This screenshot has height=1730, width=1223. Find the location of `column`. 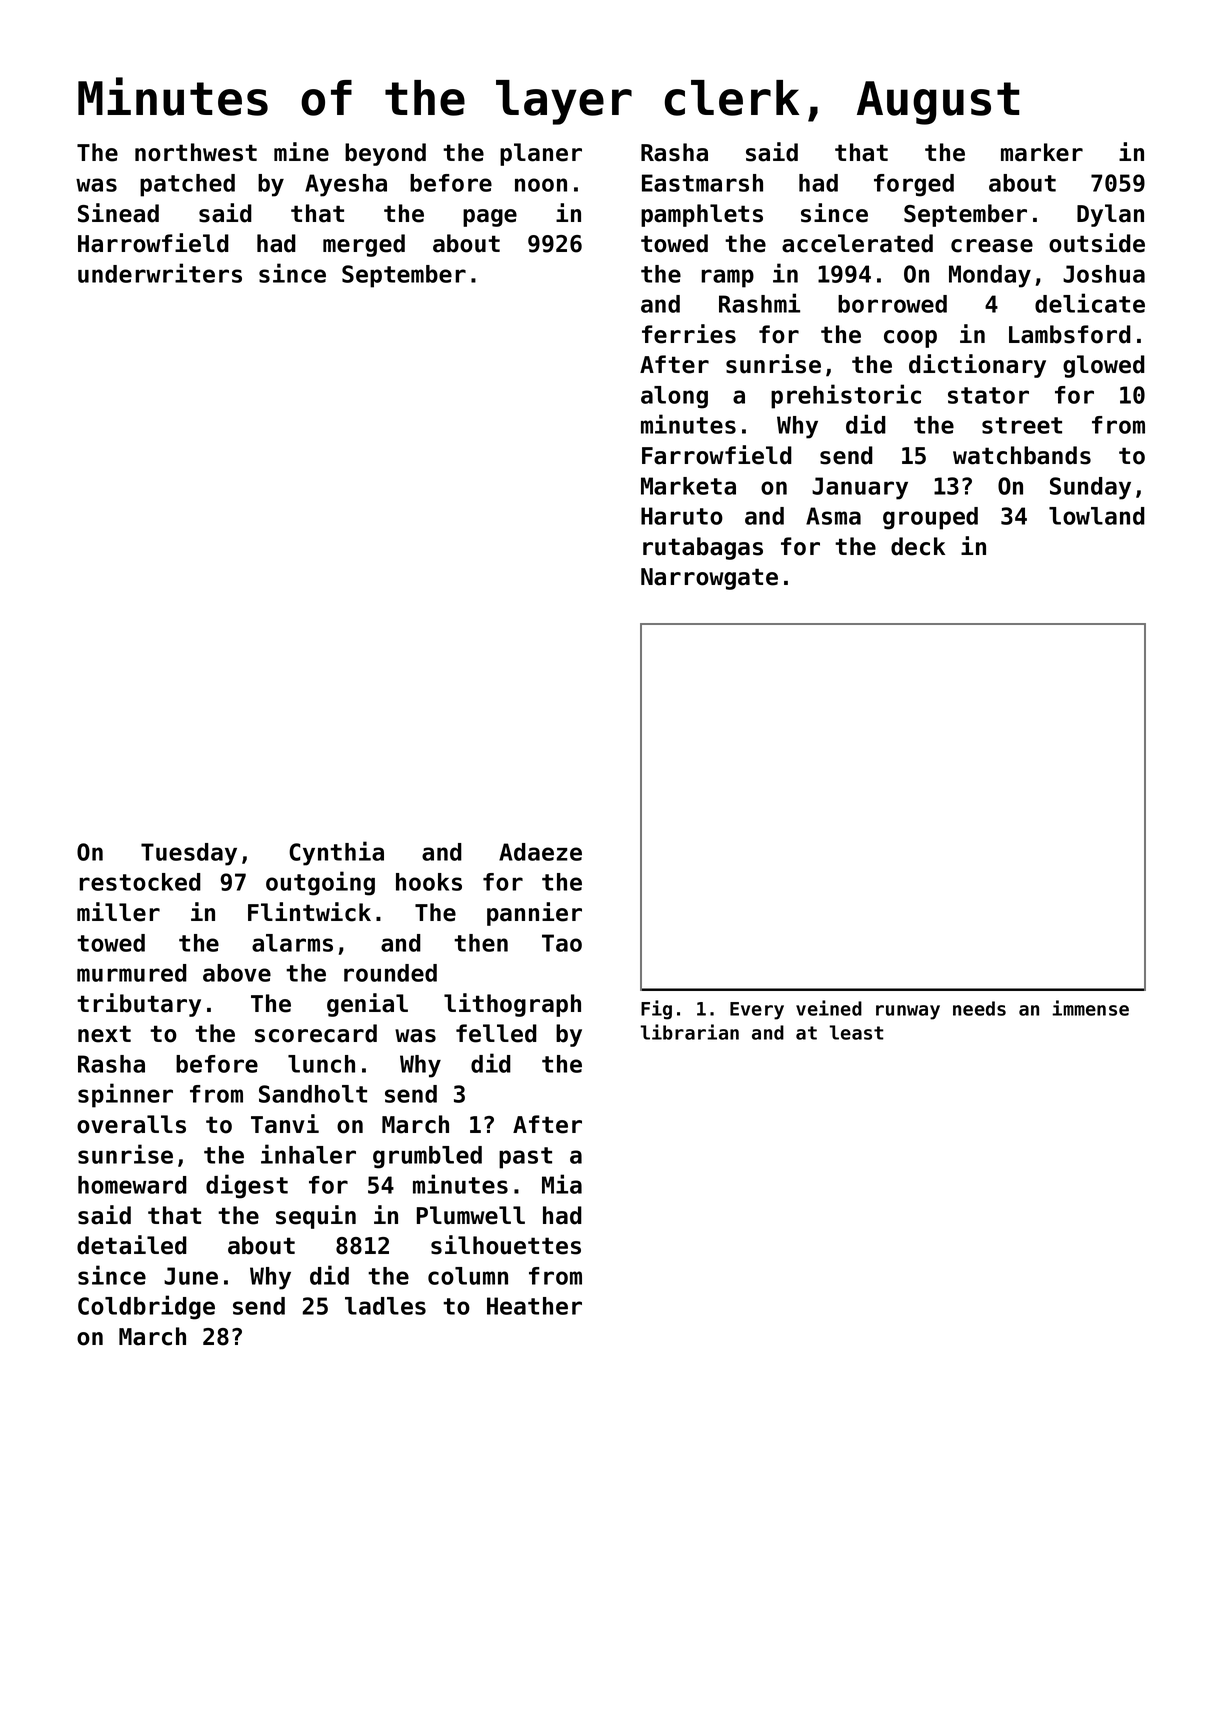

column is located at coordinates (468, 1276).
